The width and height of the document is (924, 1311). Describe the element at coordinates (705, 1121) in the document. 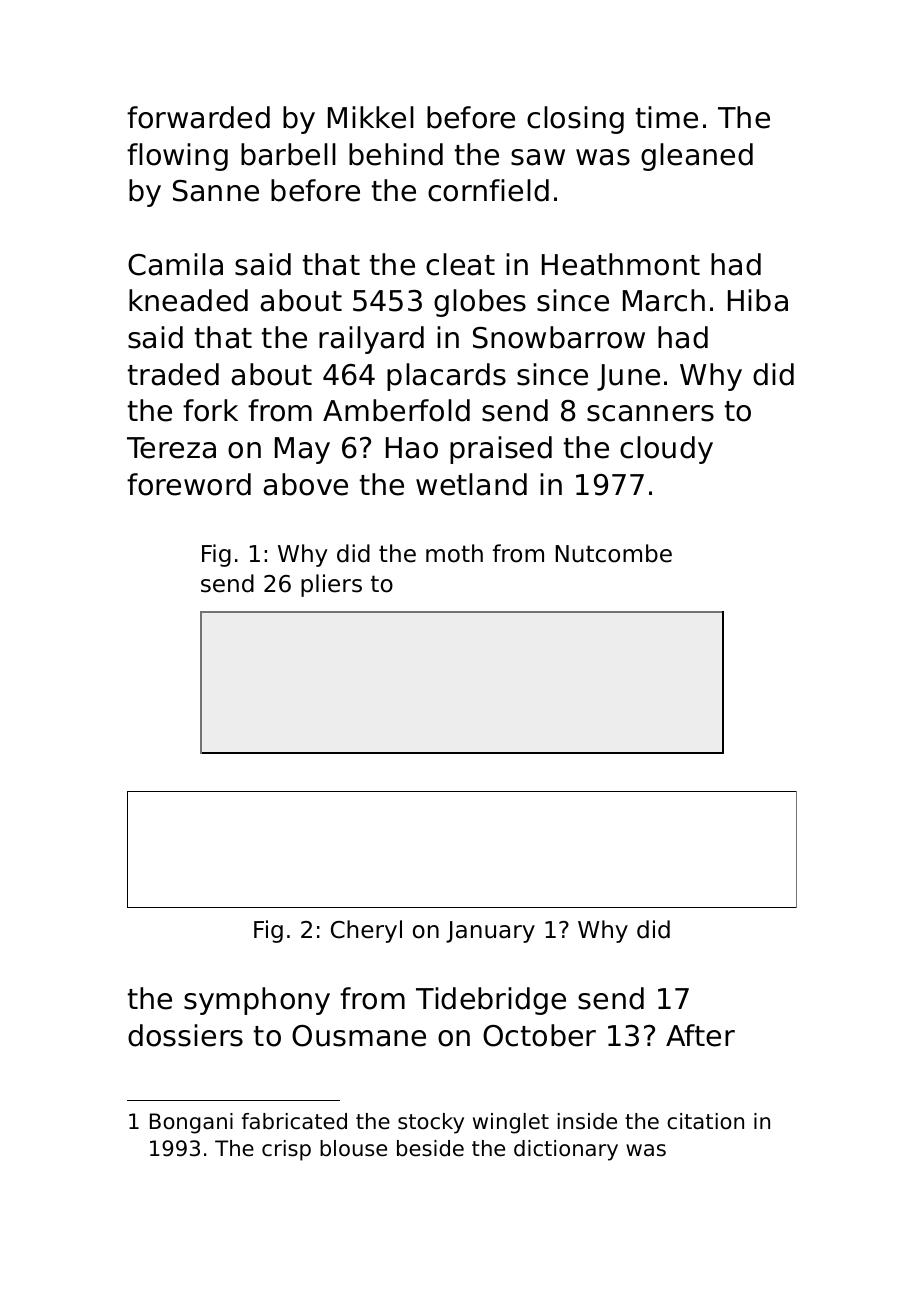

I see `citation` at that location.
